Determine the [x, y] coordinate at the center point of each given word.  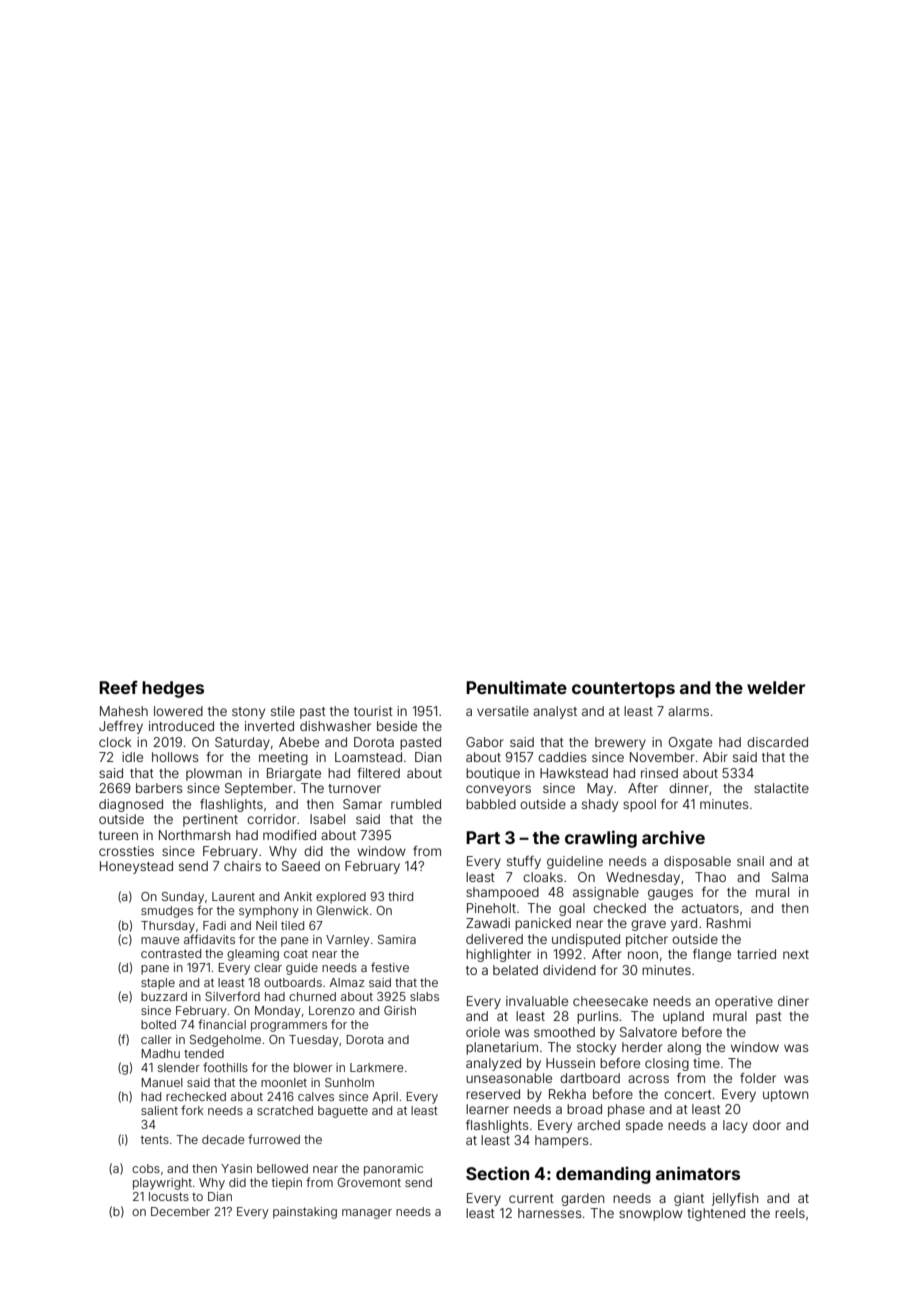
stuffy [524, 862]
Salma [790, 877]
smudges [167, 912]
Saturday [242, 743]
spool [639, 805]
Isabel [327, 819]
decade [223, 1139]
